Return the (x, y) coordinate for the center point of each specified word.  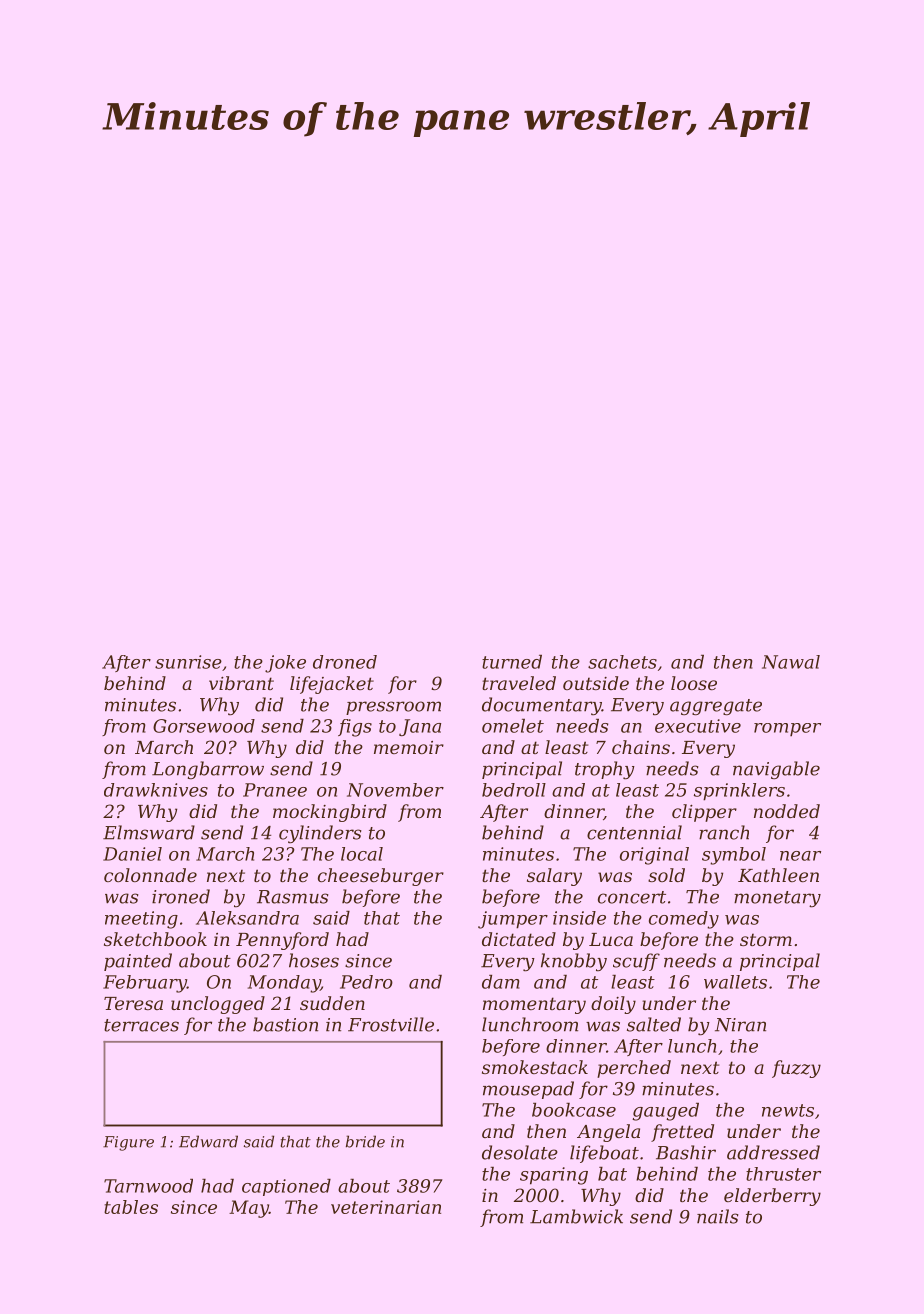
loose (694, 683)
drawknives (156, 790)
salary (554, 877)
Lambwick (576, 1216)
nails (717, 1216)
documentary (542, 706)
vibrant (241, 683)
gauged (665, 1112)
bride (365, 1141)
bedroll (514, 790)
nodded (787, 811)
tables (131, 1207)
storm (766, 939)
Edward (208, 1141)
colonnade (150, 875)
